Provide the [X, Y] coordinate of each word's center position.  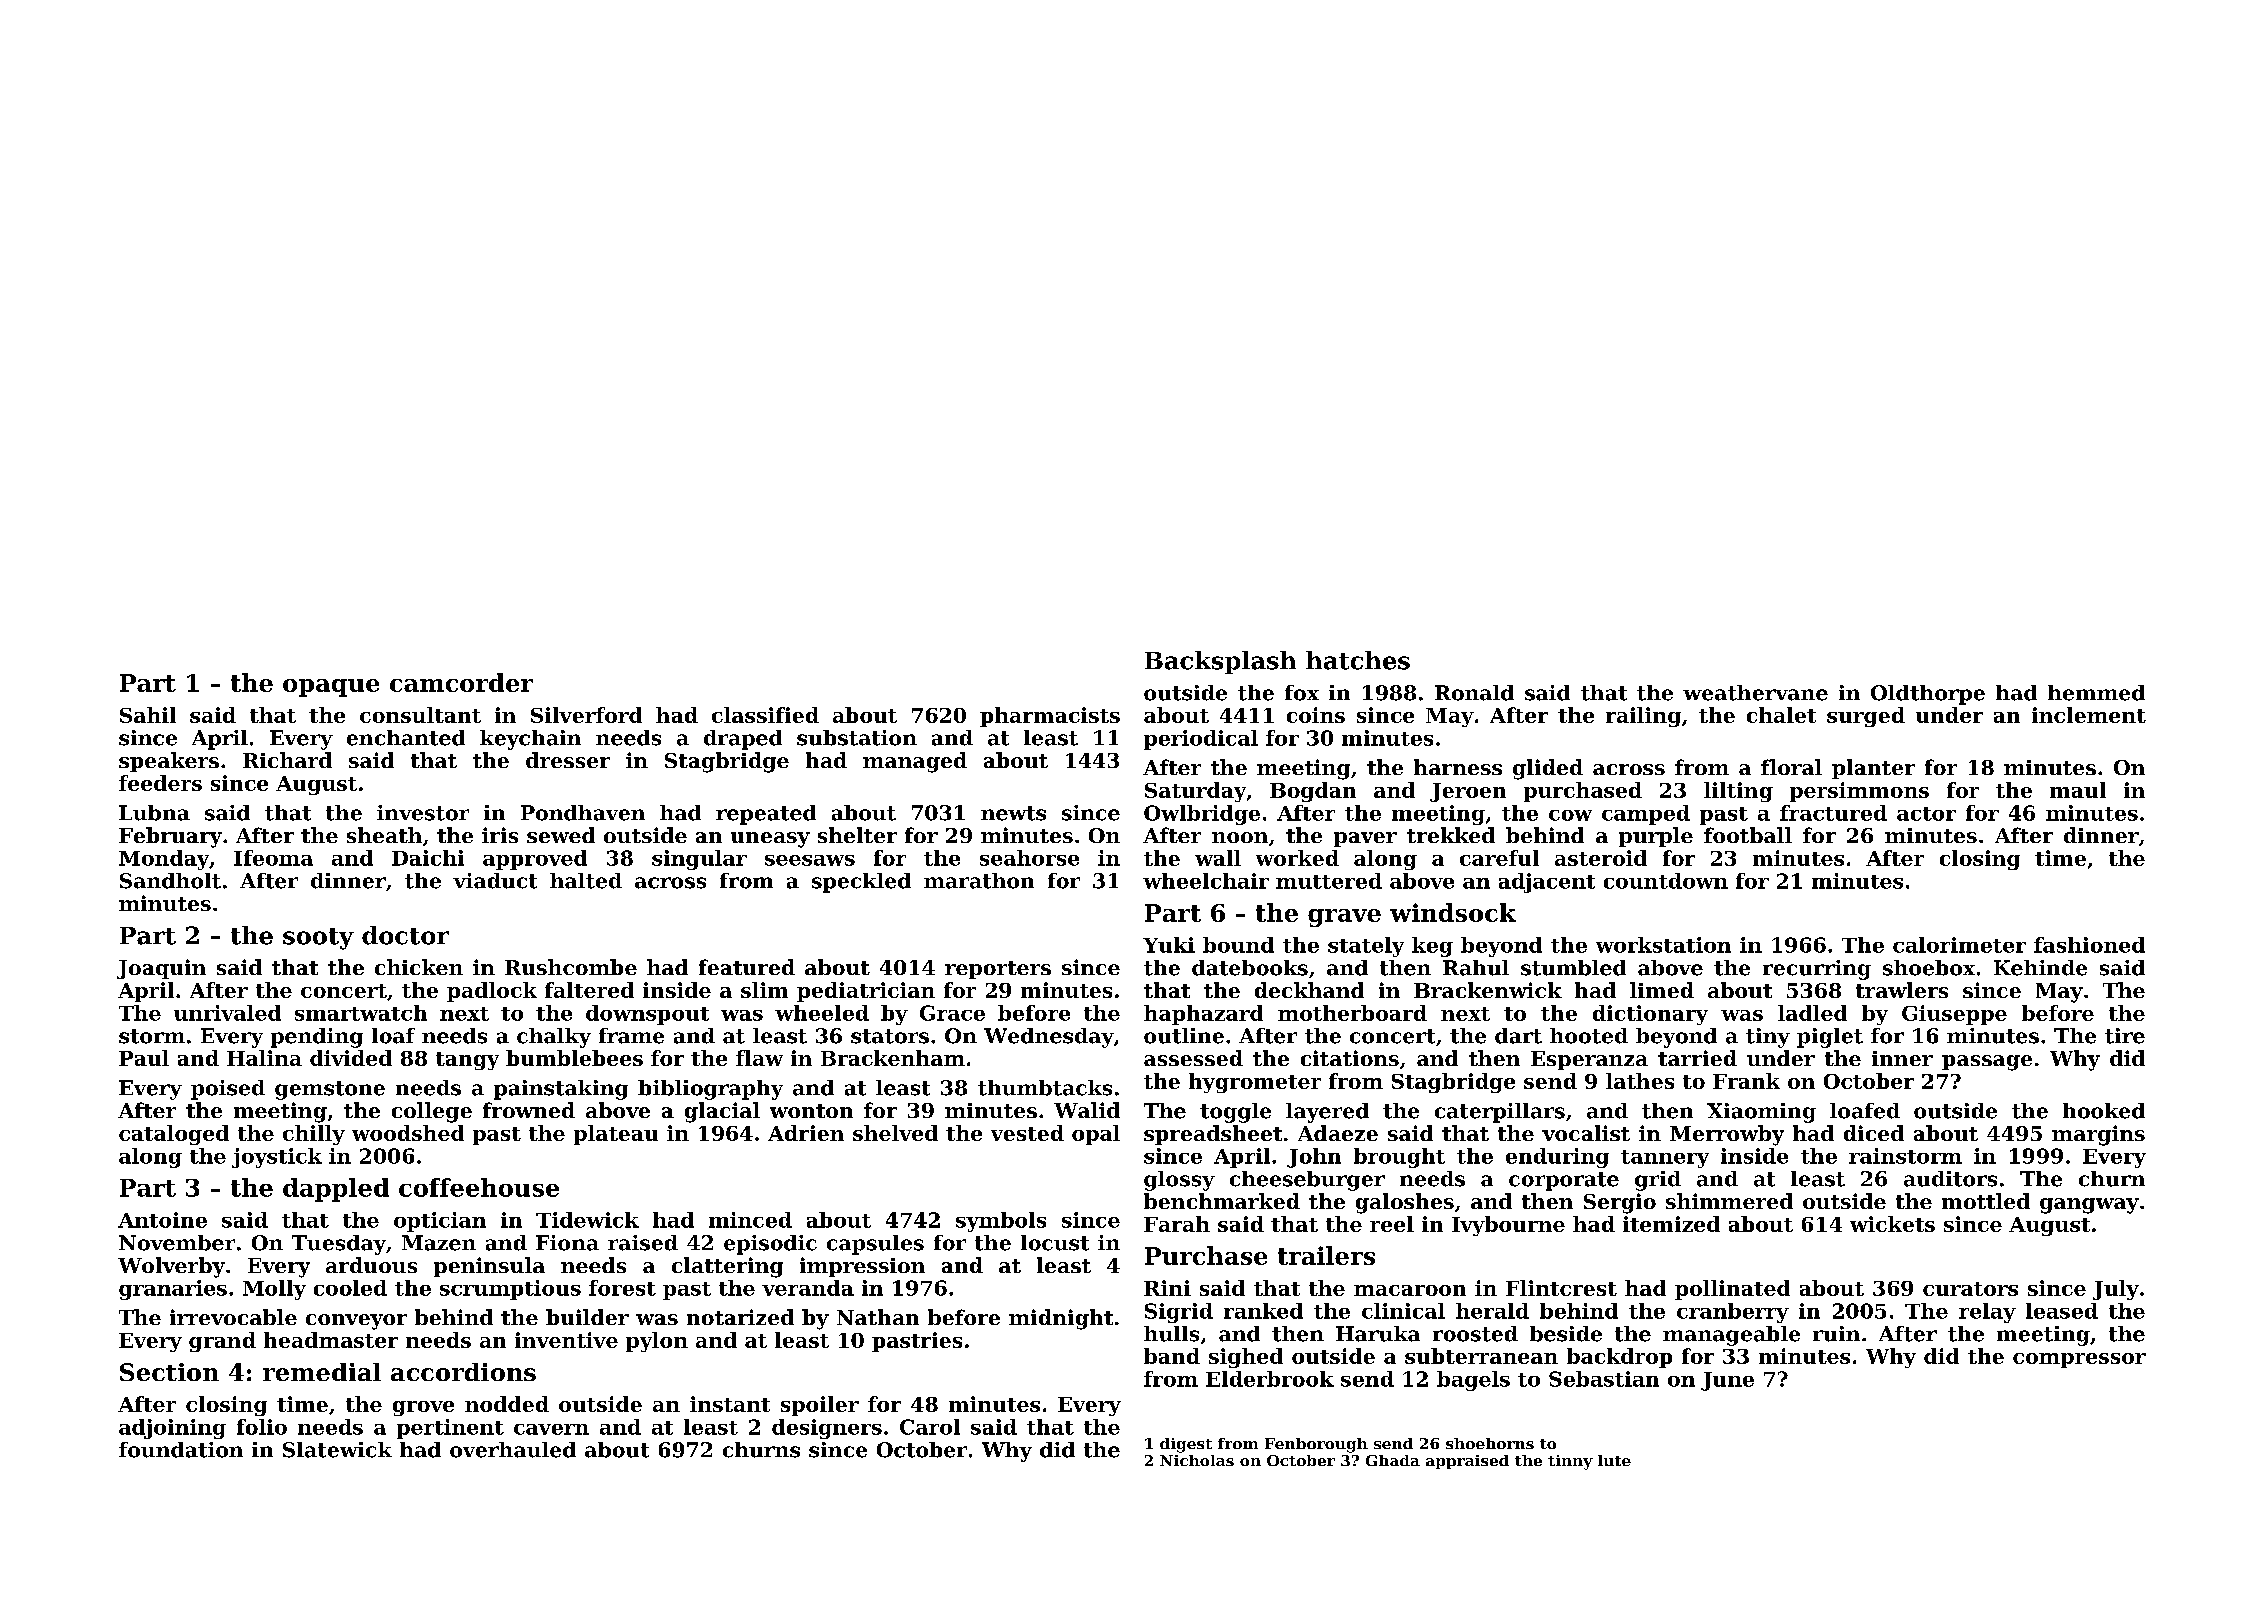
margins [2098, 1135]
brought [1399, 1158]
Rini [1167, 1288]
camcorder [461, 682]
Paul [144, 1058]
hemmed [2096, 693]
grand [222, 1342]
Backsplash [1220, 662]
